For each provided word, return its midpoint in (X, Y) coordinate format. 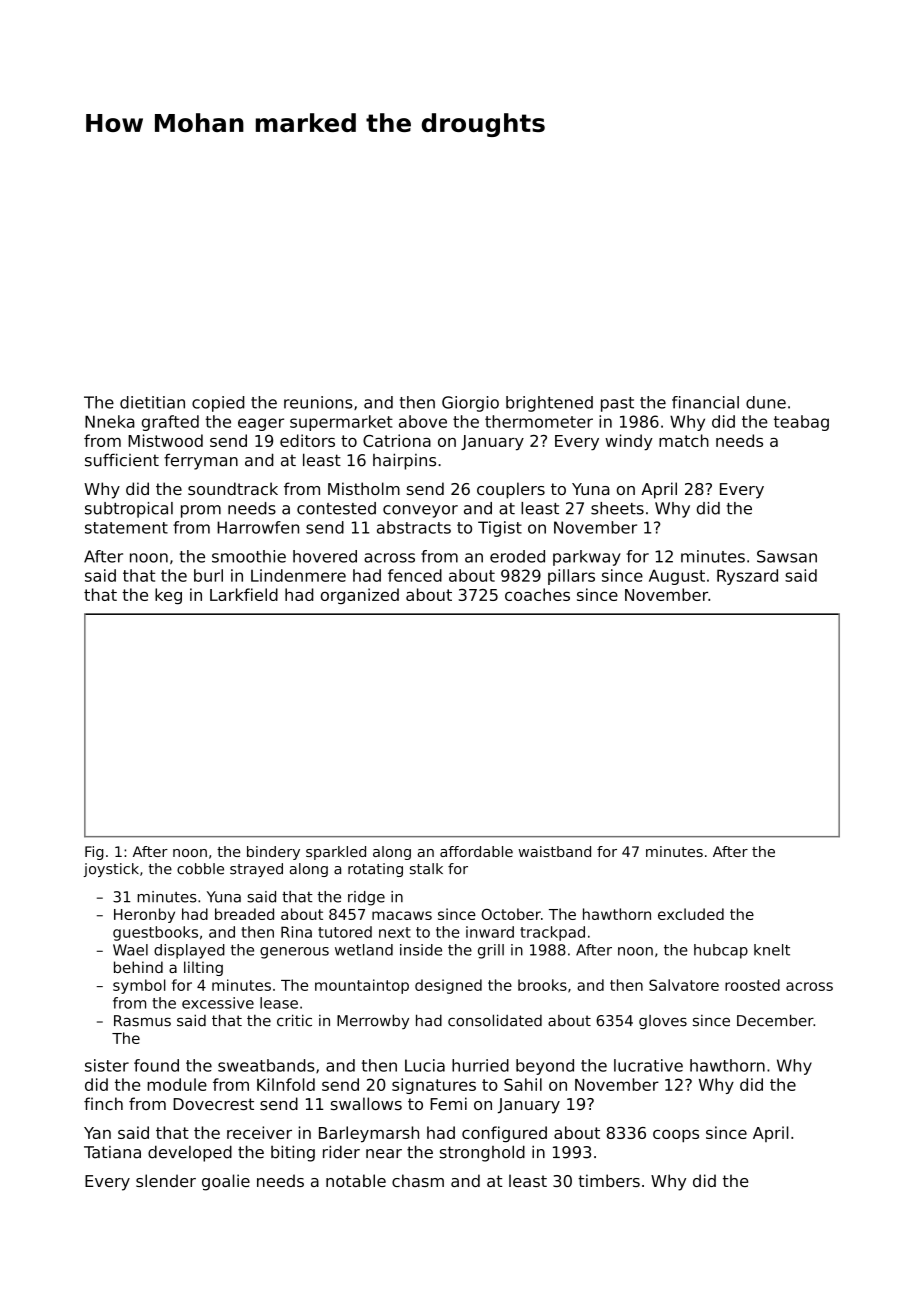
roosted (752, 985)
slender (166, 1180)
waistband (554, 851)
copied (218, 404)
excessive (218, 1003)
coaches (537, 594)
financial (705, 402)
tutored (345, 932)
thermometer (539, 421)
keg (168, 596)
